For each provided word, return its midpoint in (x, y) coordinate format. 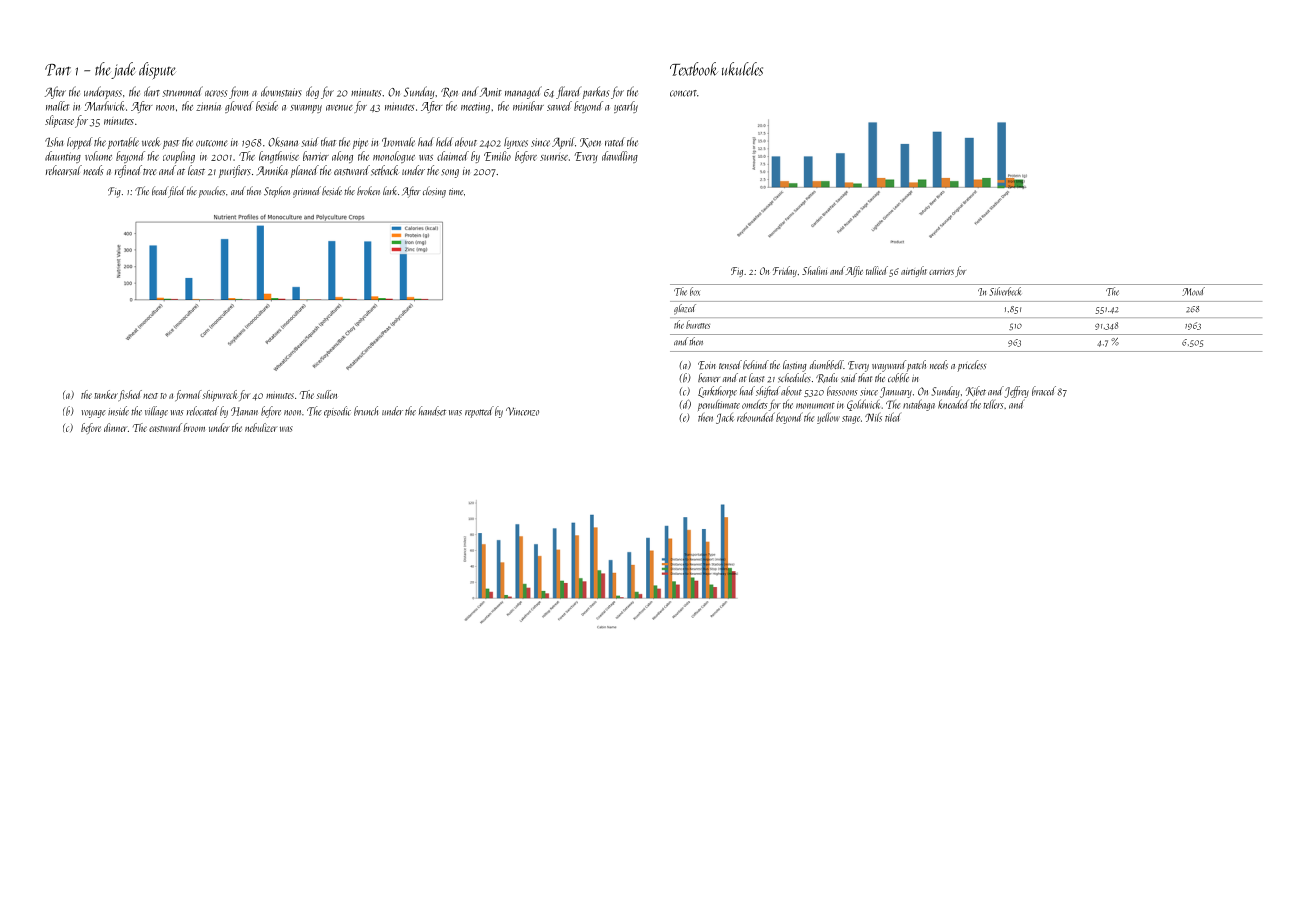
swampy (306, 109)
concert (683, 93)
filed (177, 192)
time (456, 191)
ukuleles (742, 69)
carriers (941, 271)
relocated (203, 411)
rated (615, 142)
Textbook (694, 69)
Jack (725, 418)
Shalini (814, 270)
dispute (157, 70)
